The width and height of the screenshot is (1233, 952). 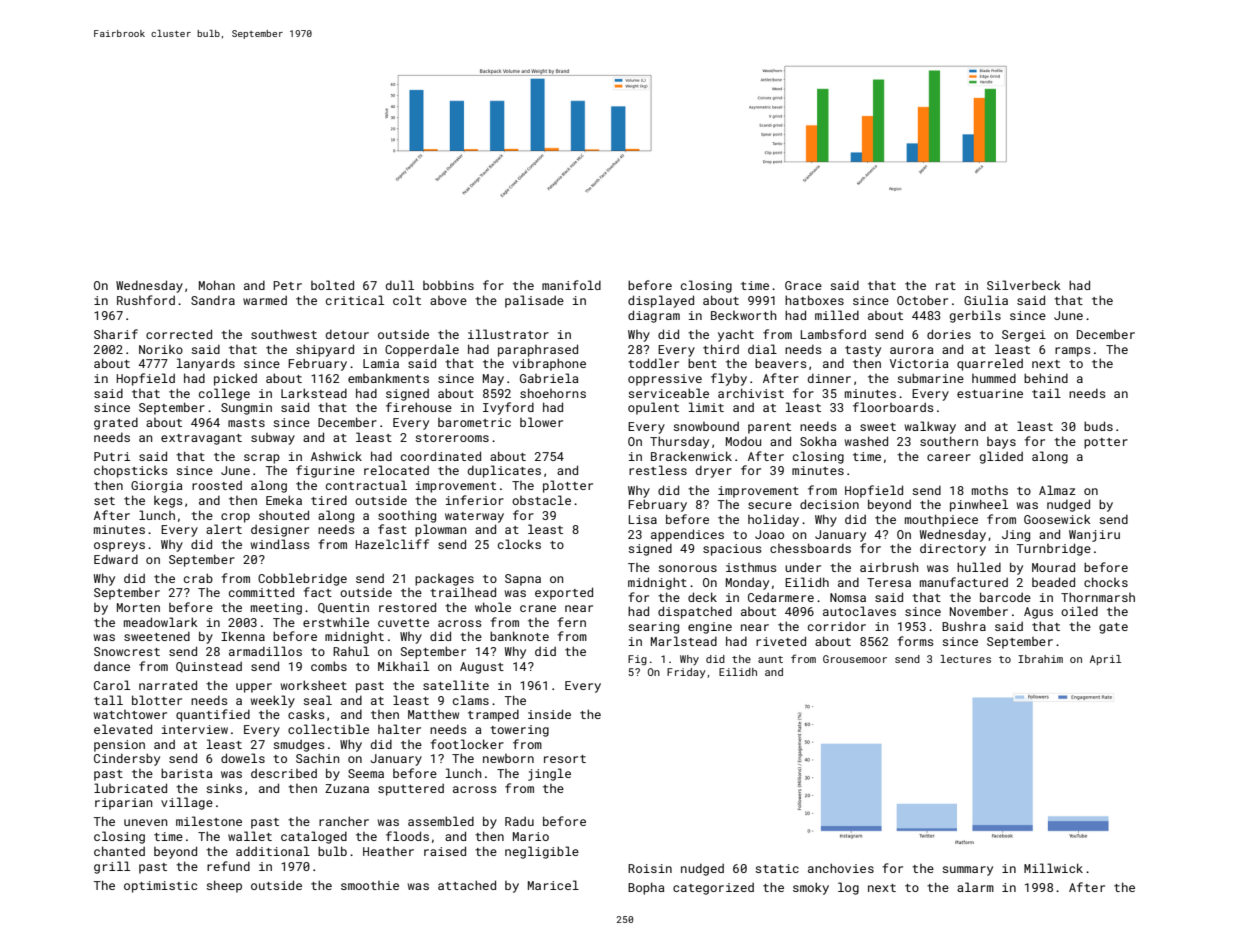 What do you see at coordinates (855, 659) in the screenshot?
I see `Grousemoor` at bounding box center [855, 659].
